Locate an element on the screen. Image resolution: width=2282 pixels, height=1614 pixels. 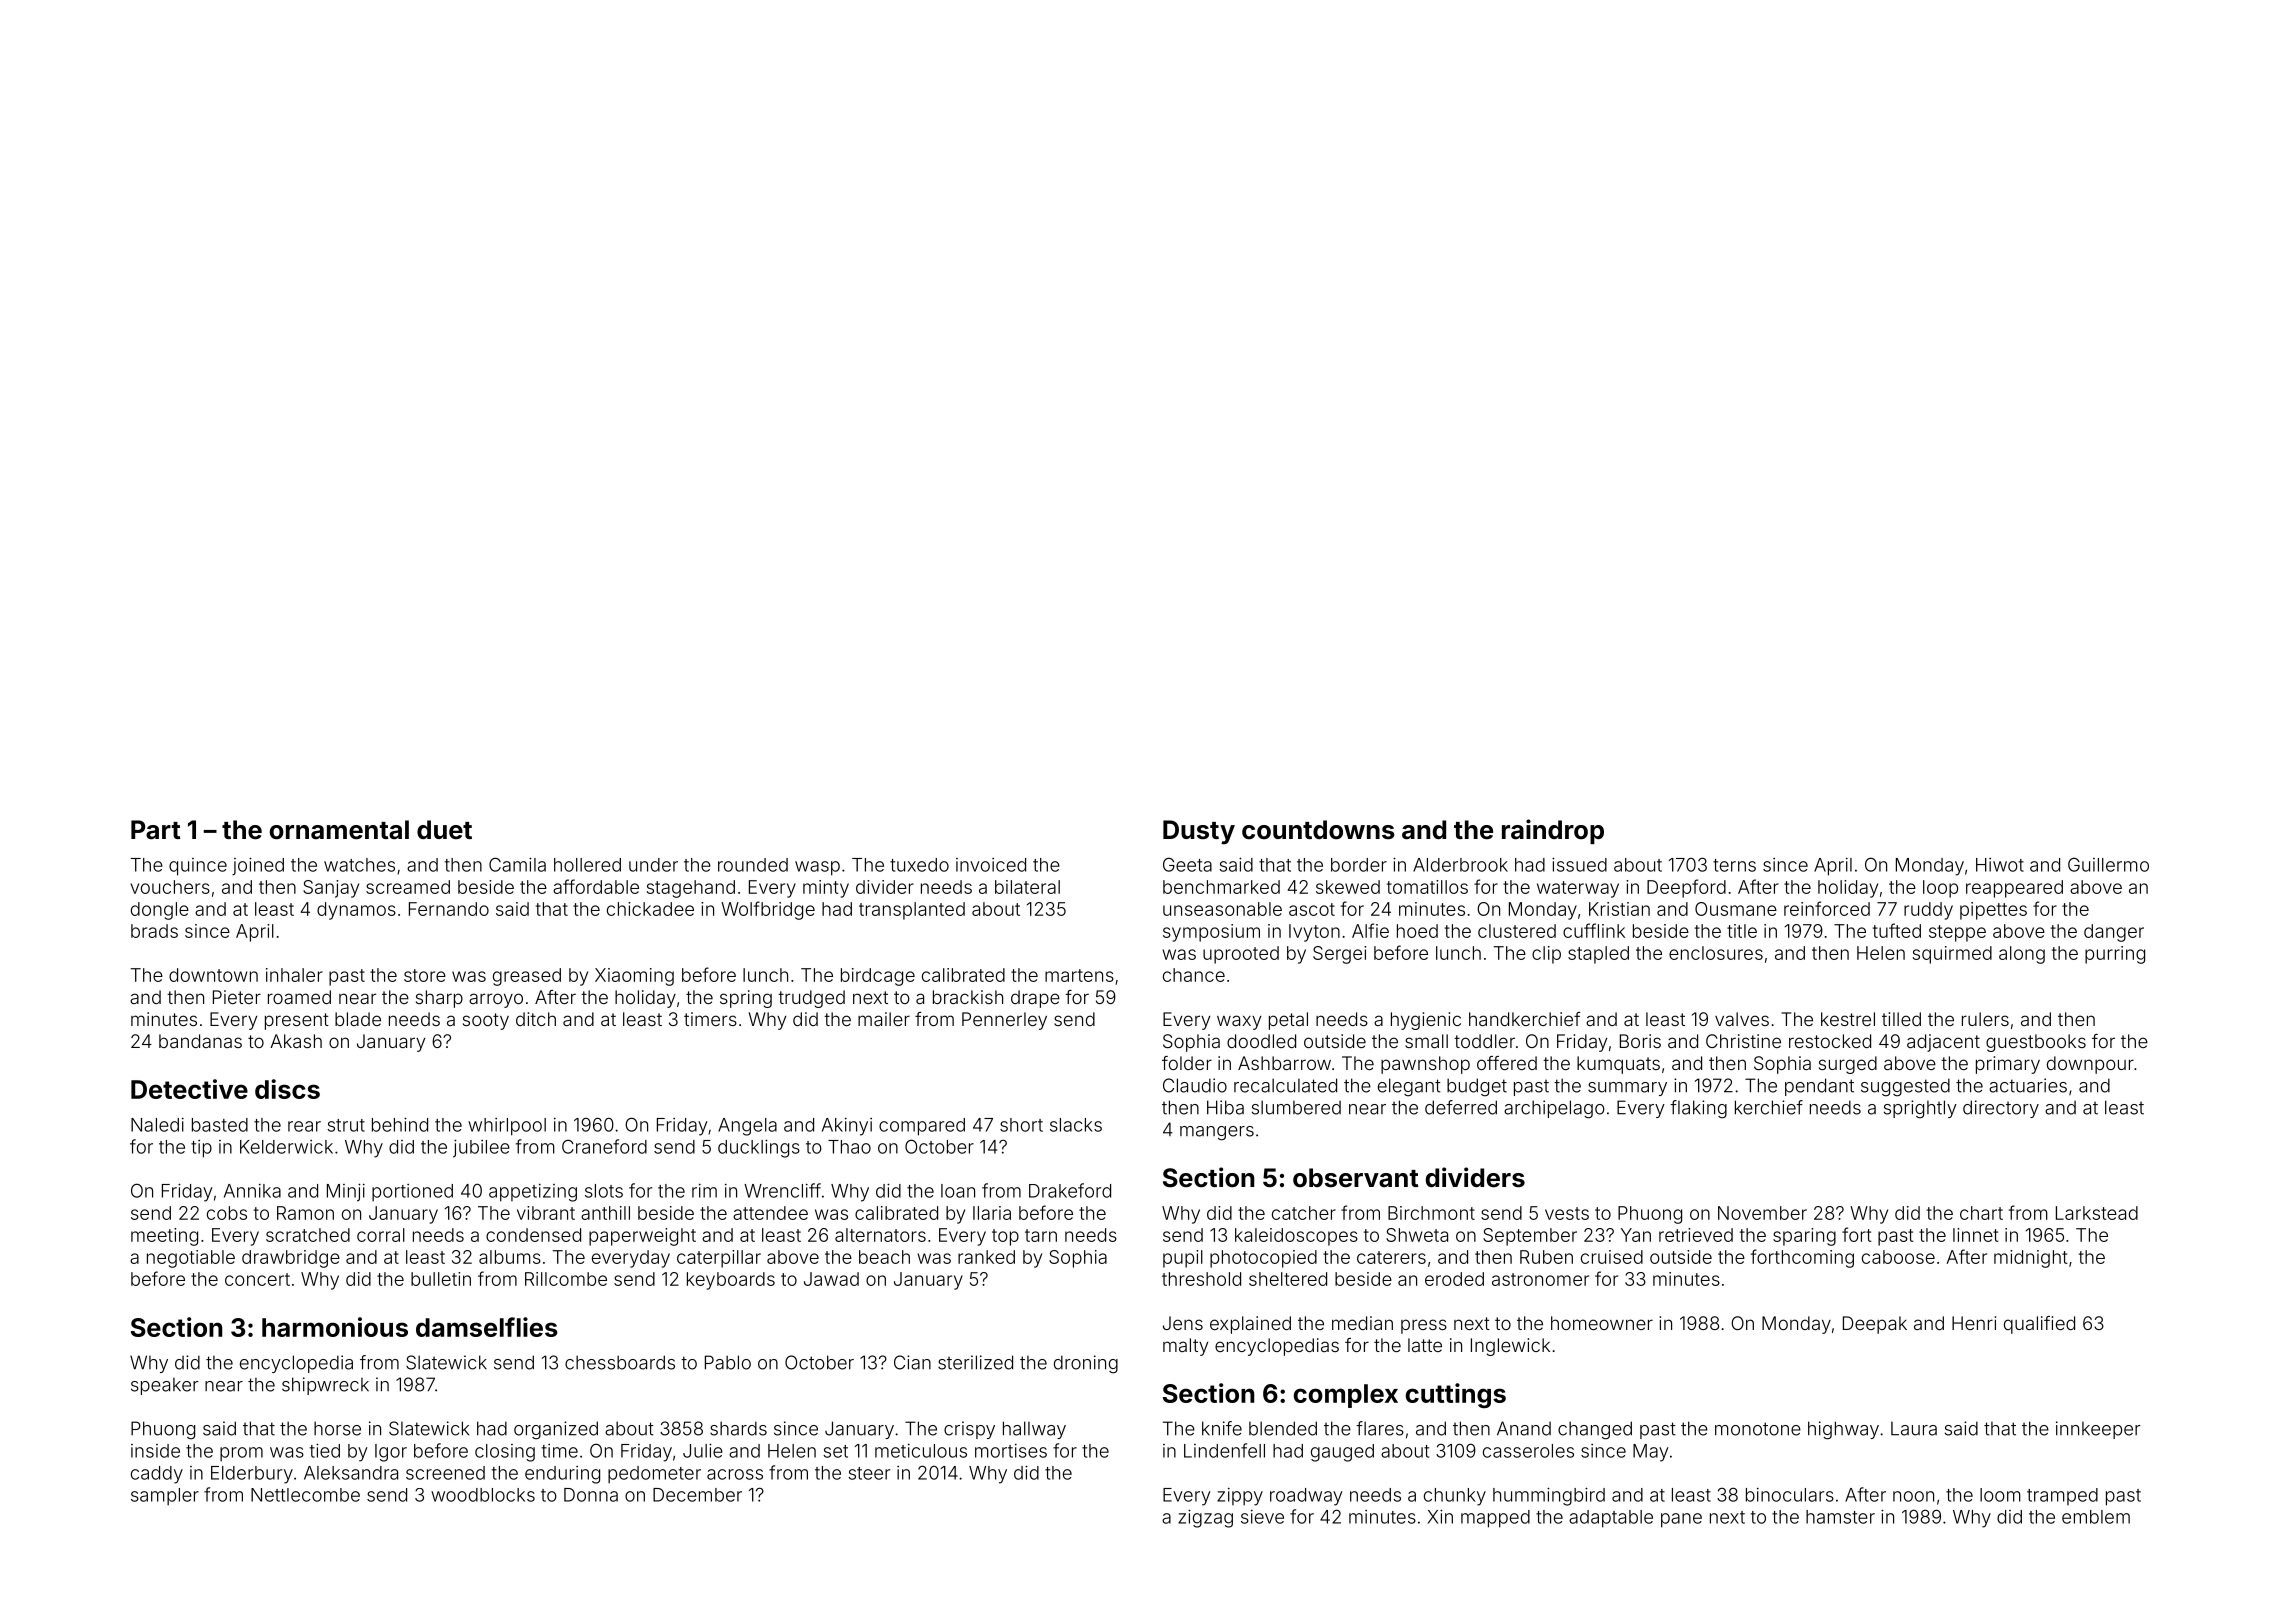
Larkstead is located at coordinates (2097, 1213).
